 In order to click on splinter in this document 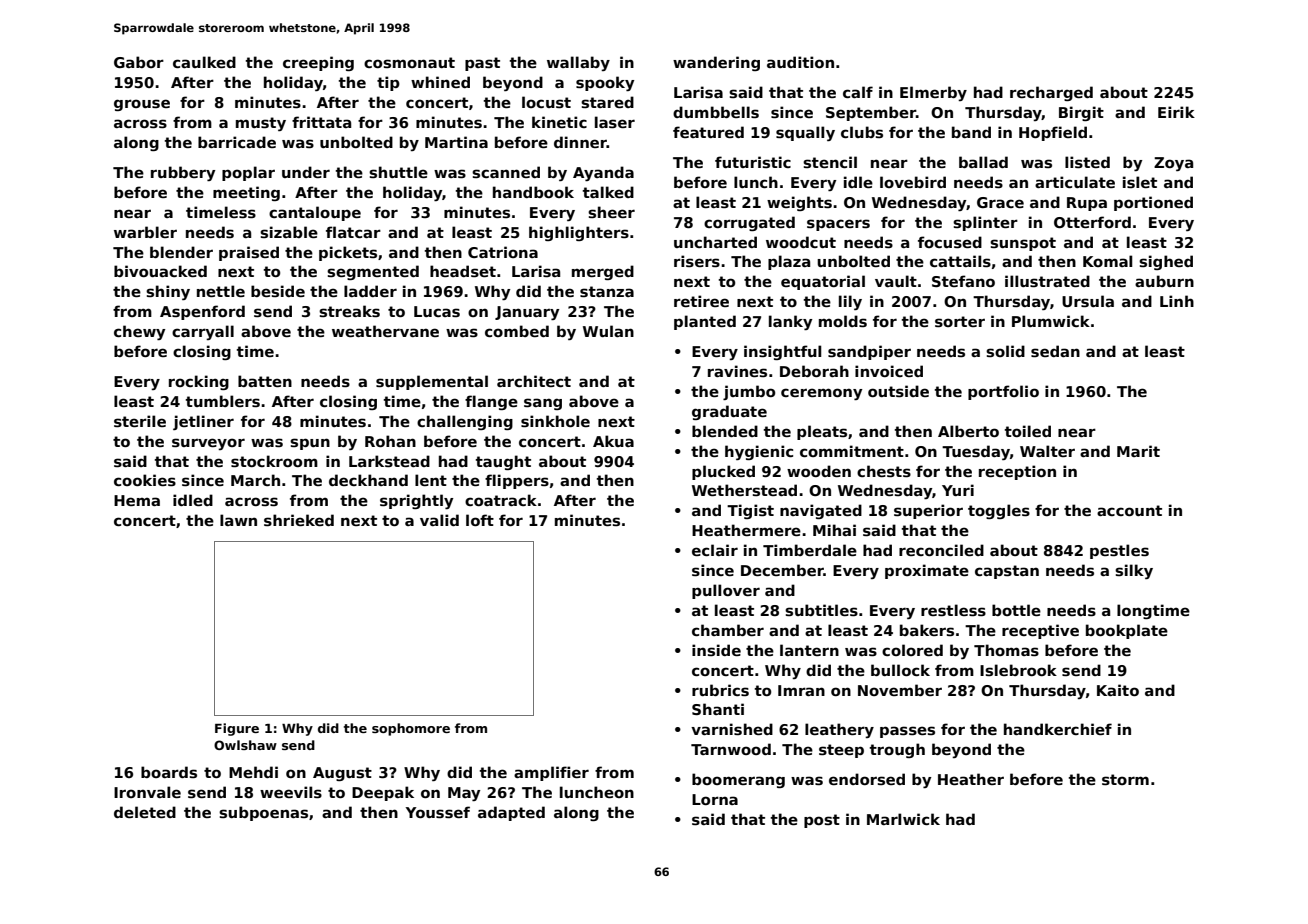, I will do `click(985, 223)`.
